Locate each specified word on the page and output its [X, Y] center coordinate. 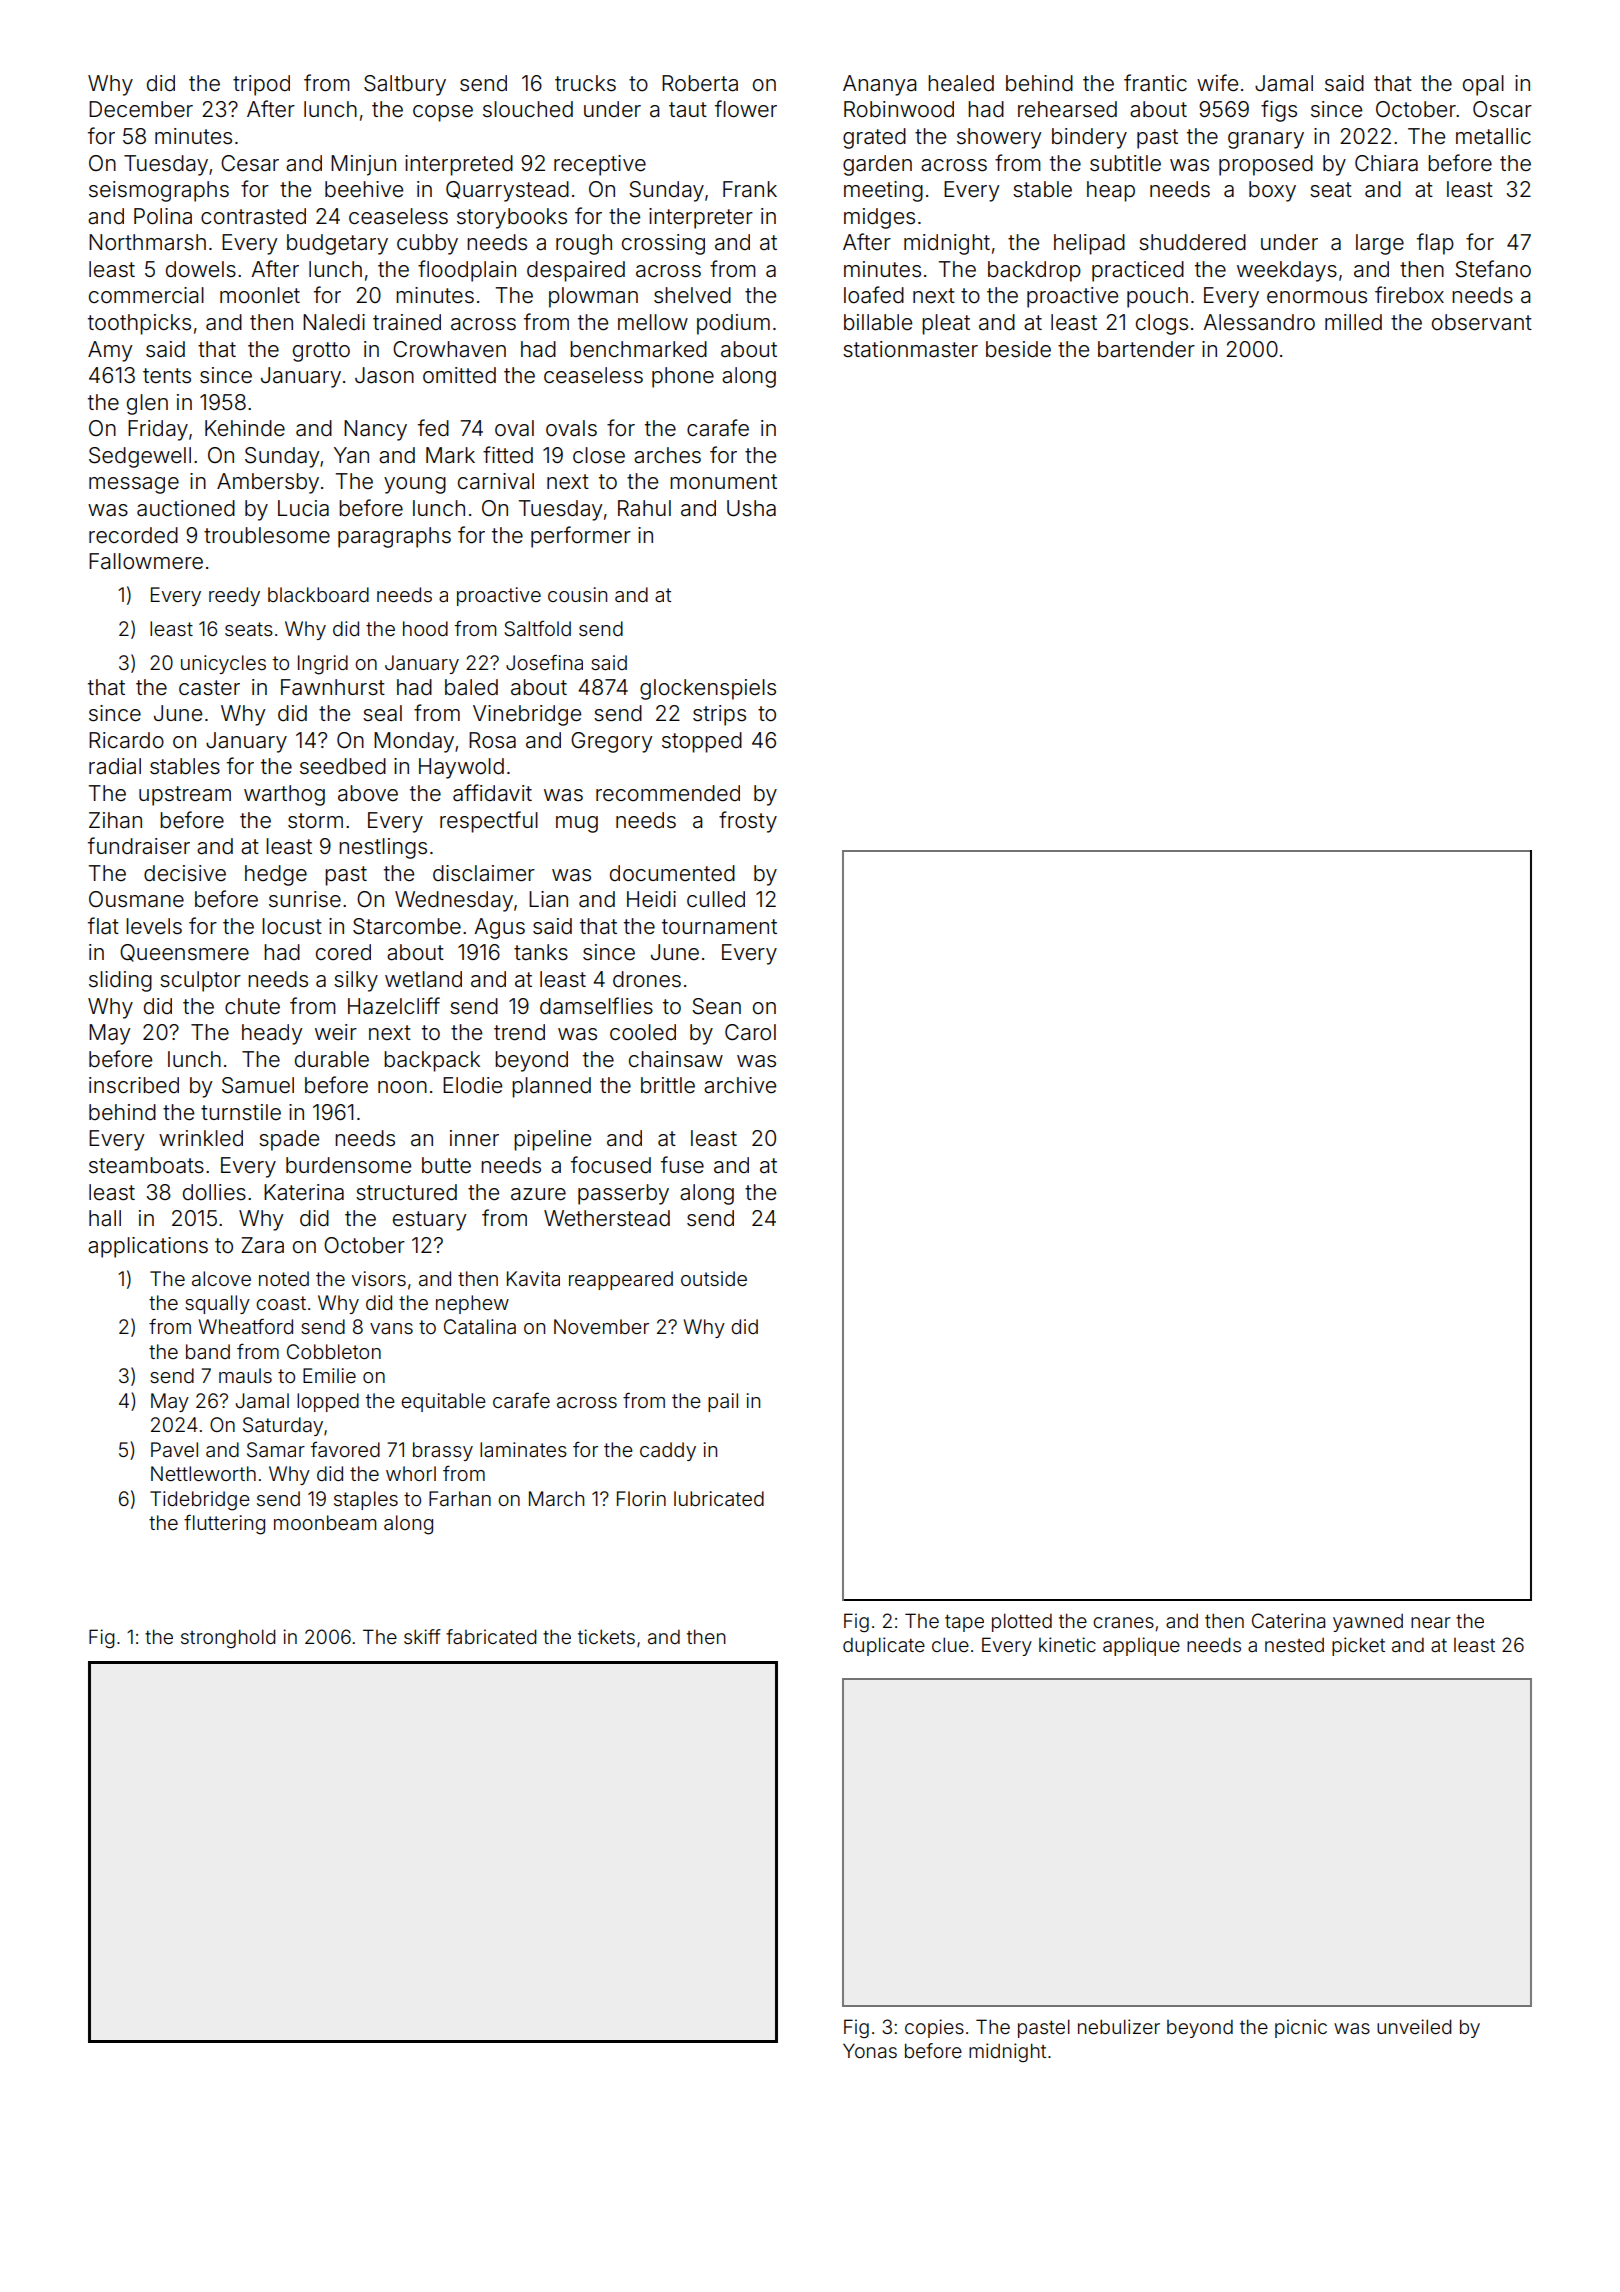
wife [1217, 83]
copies [934, 2028]
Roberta [700, 83]
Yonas [870, 2050]
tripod [261, 85]
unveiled [1414, 2026]
